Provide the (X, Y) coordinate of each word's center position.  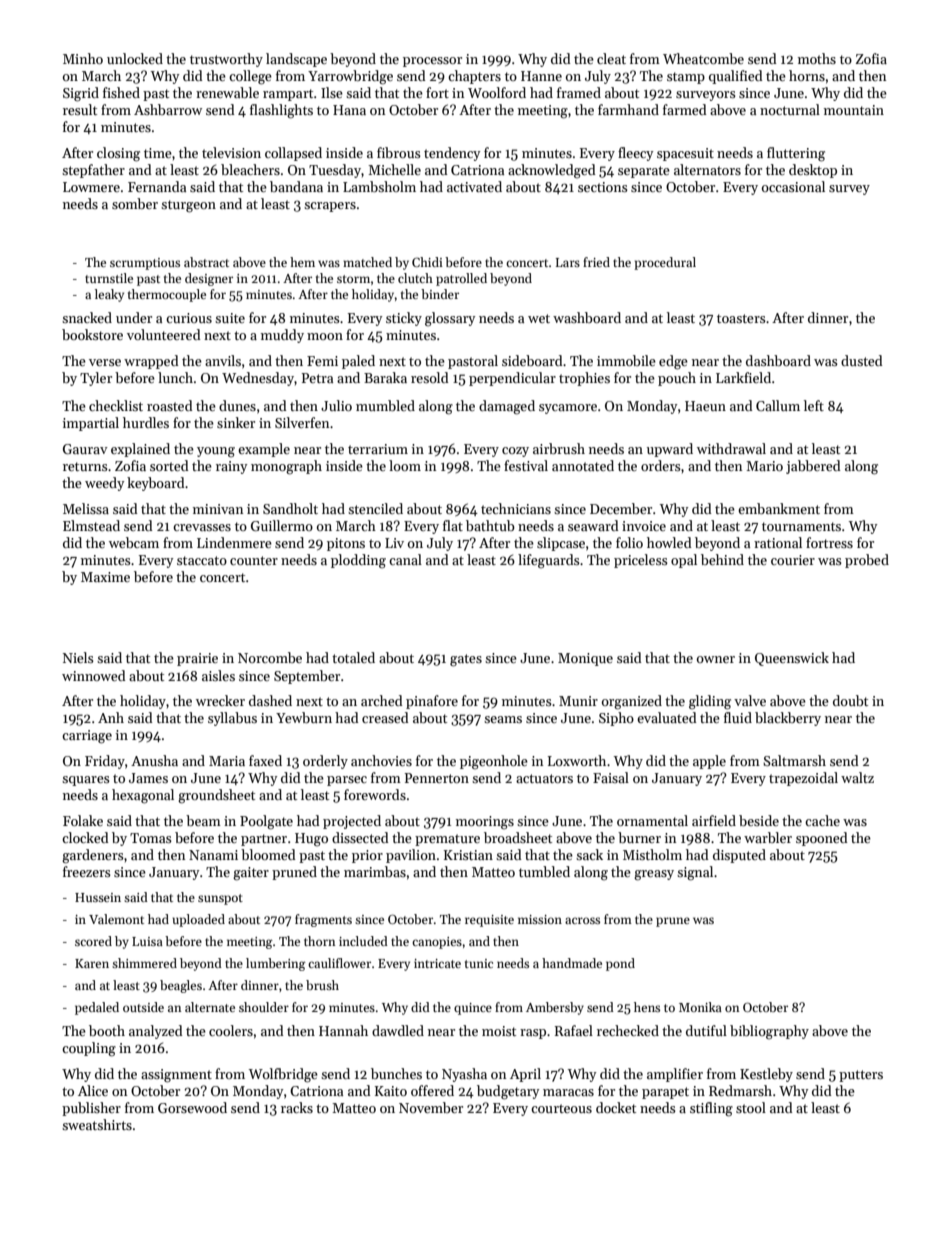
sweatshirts (97, 1124)
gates (466, 660)
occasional (793, 186)
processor (432, 62)
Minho (83, 58)
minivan (218, 509)
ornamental (652, 820)
